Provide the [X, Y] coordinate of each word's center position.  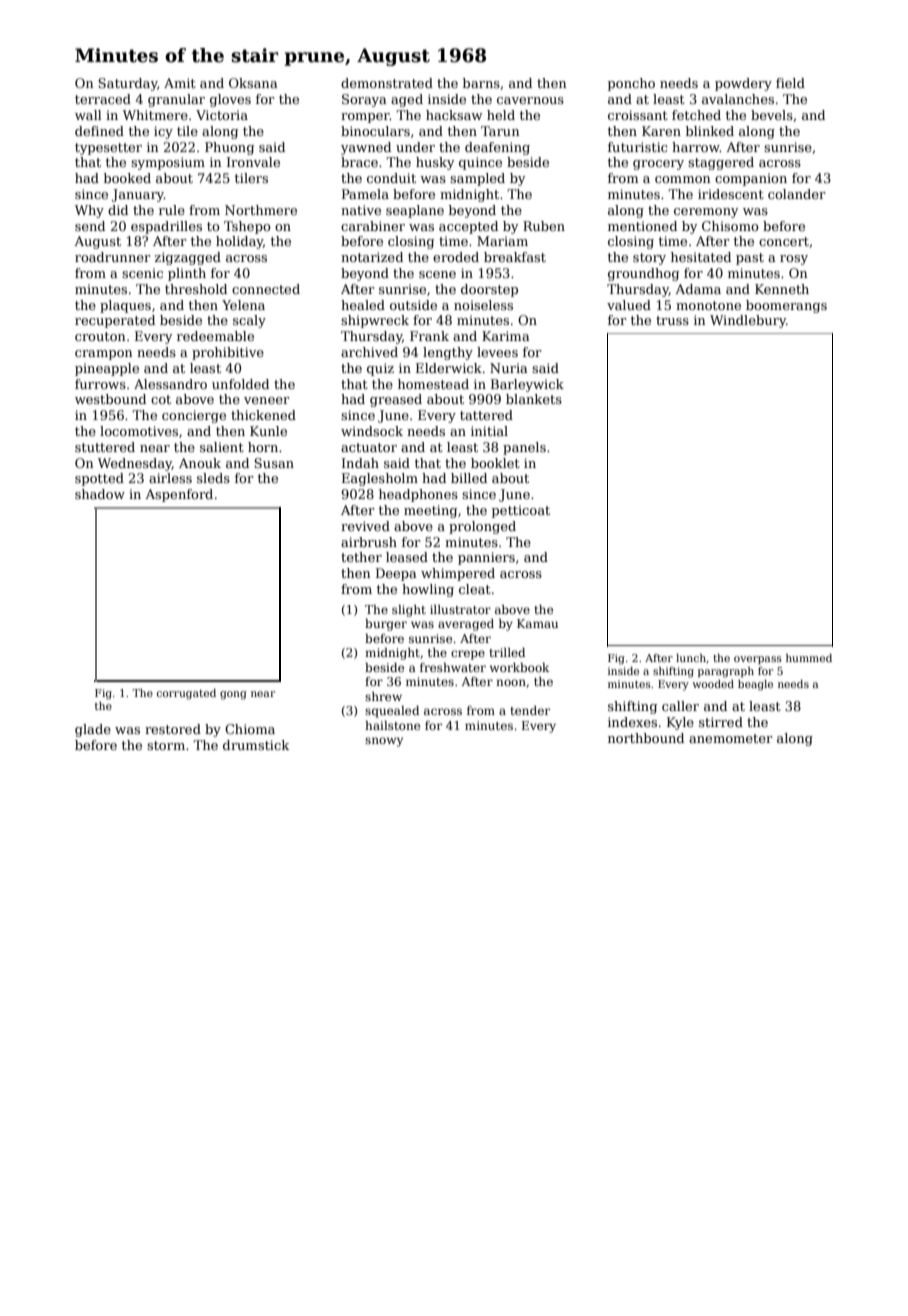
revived [365, 526]
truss [672, 320]
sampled [477, 179]
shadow [100, 494]
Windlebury [748, 321]
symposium [168, 163]
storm [166, 745]
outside [413, 305]
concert [784, 241]
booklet [495, 463]
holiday [239, 242]
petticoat [521, 511]
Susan [274, 463]
